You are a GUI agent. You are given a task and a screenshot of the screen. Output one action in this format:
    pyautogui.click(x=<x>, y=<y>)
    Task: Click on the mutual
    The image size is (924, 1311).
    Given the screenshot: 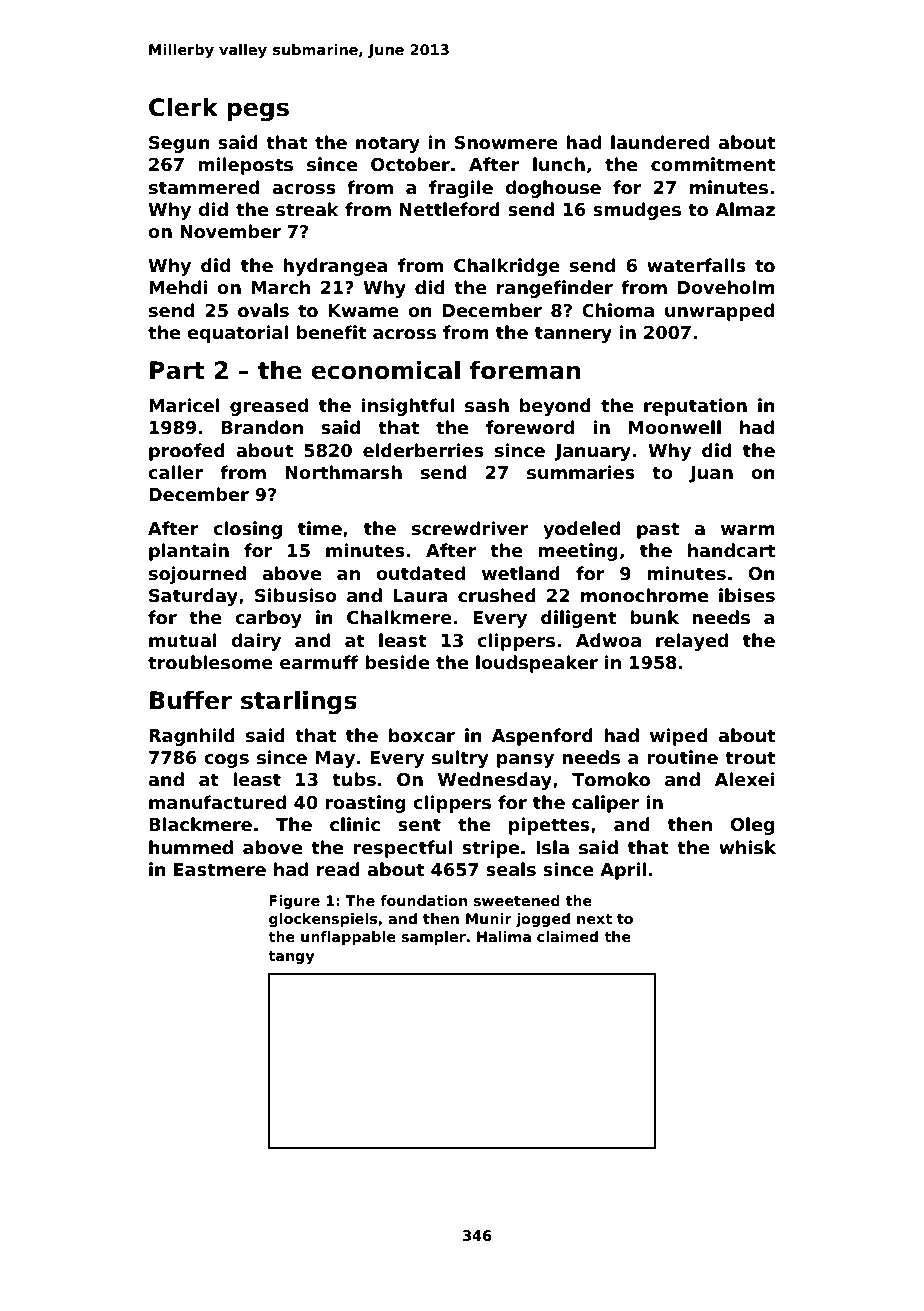 What is the action you would take?
    pyautogui.click(x=183, y=640)
